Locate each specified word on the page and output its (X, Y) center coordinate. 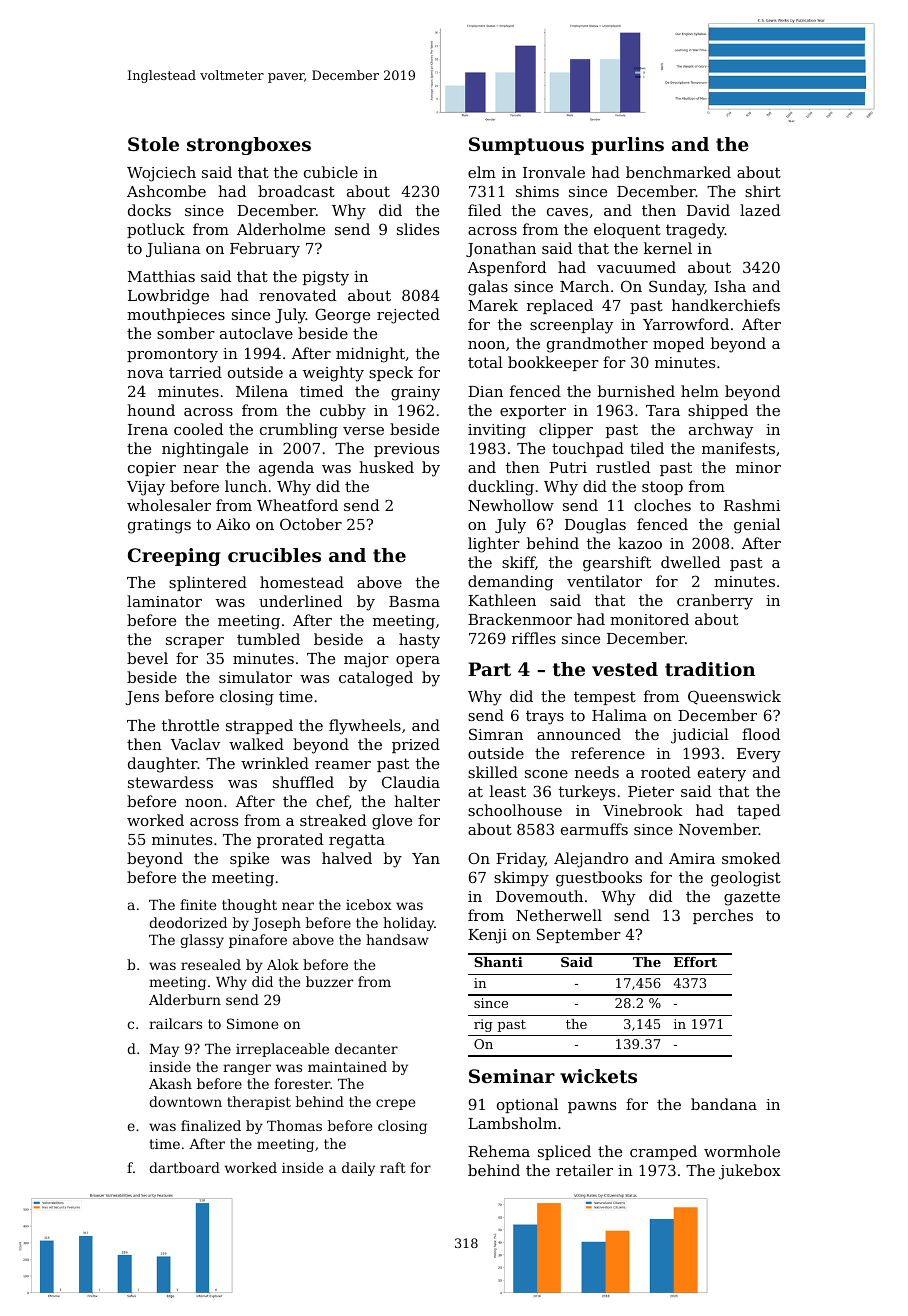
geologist (746, 879)
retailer (584, 1170)
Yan (426, 858)
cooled (198, 429)
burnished (636, 391)
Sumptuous (526, 146)
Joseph (276, 924)
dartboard (184, 1167)
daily (358, 1169)
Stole (153, 144)
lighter (494, 545)
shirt (763, 191)
